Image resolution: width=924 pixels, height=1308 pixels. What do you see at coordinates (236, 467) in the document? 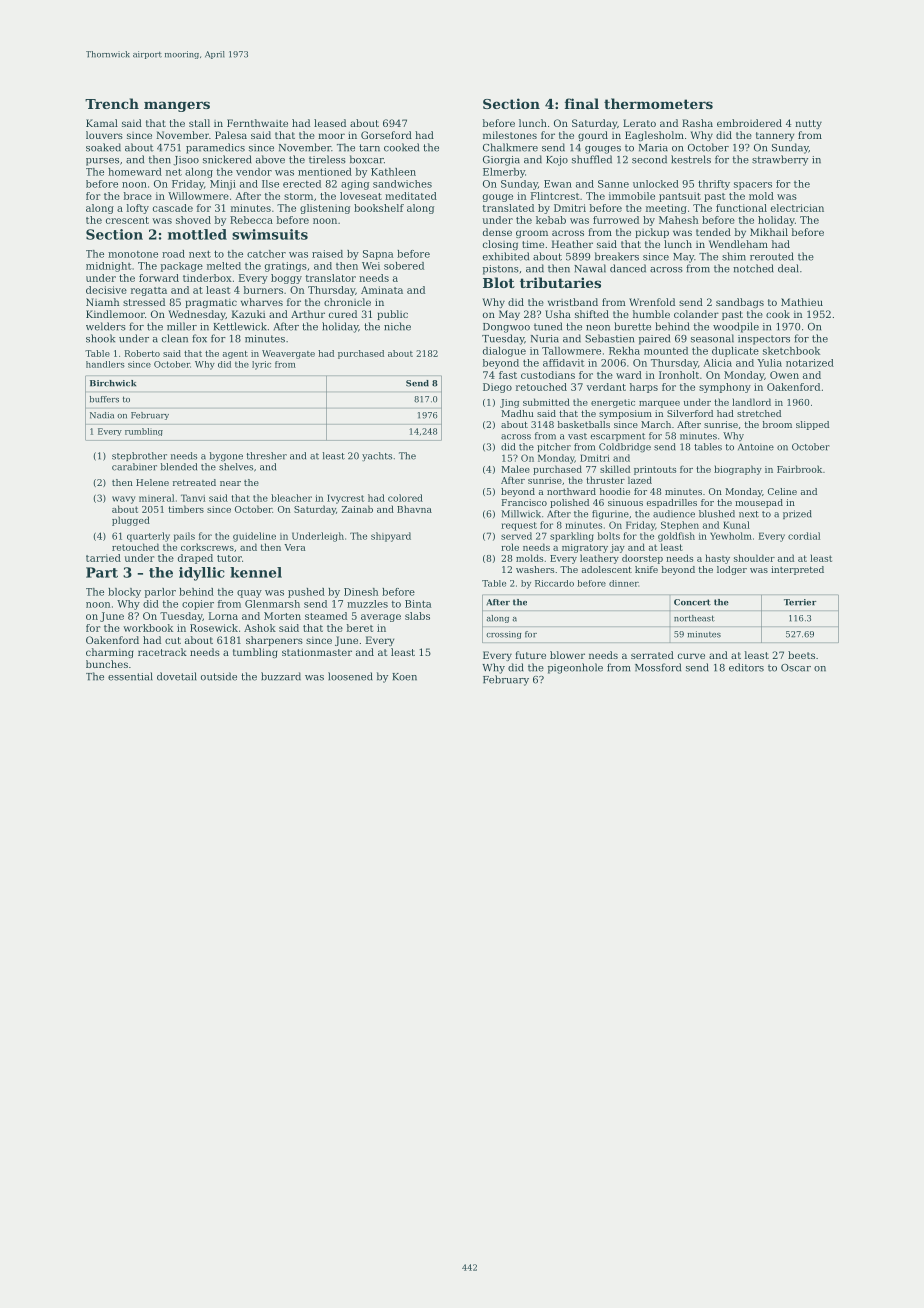
I see `shelves` at bounding box center [236, 467].
